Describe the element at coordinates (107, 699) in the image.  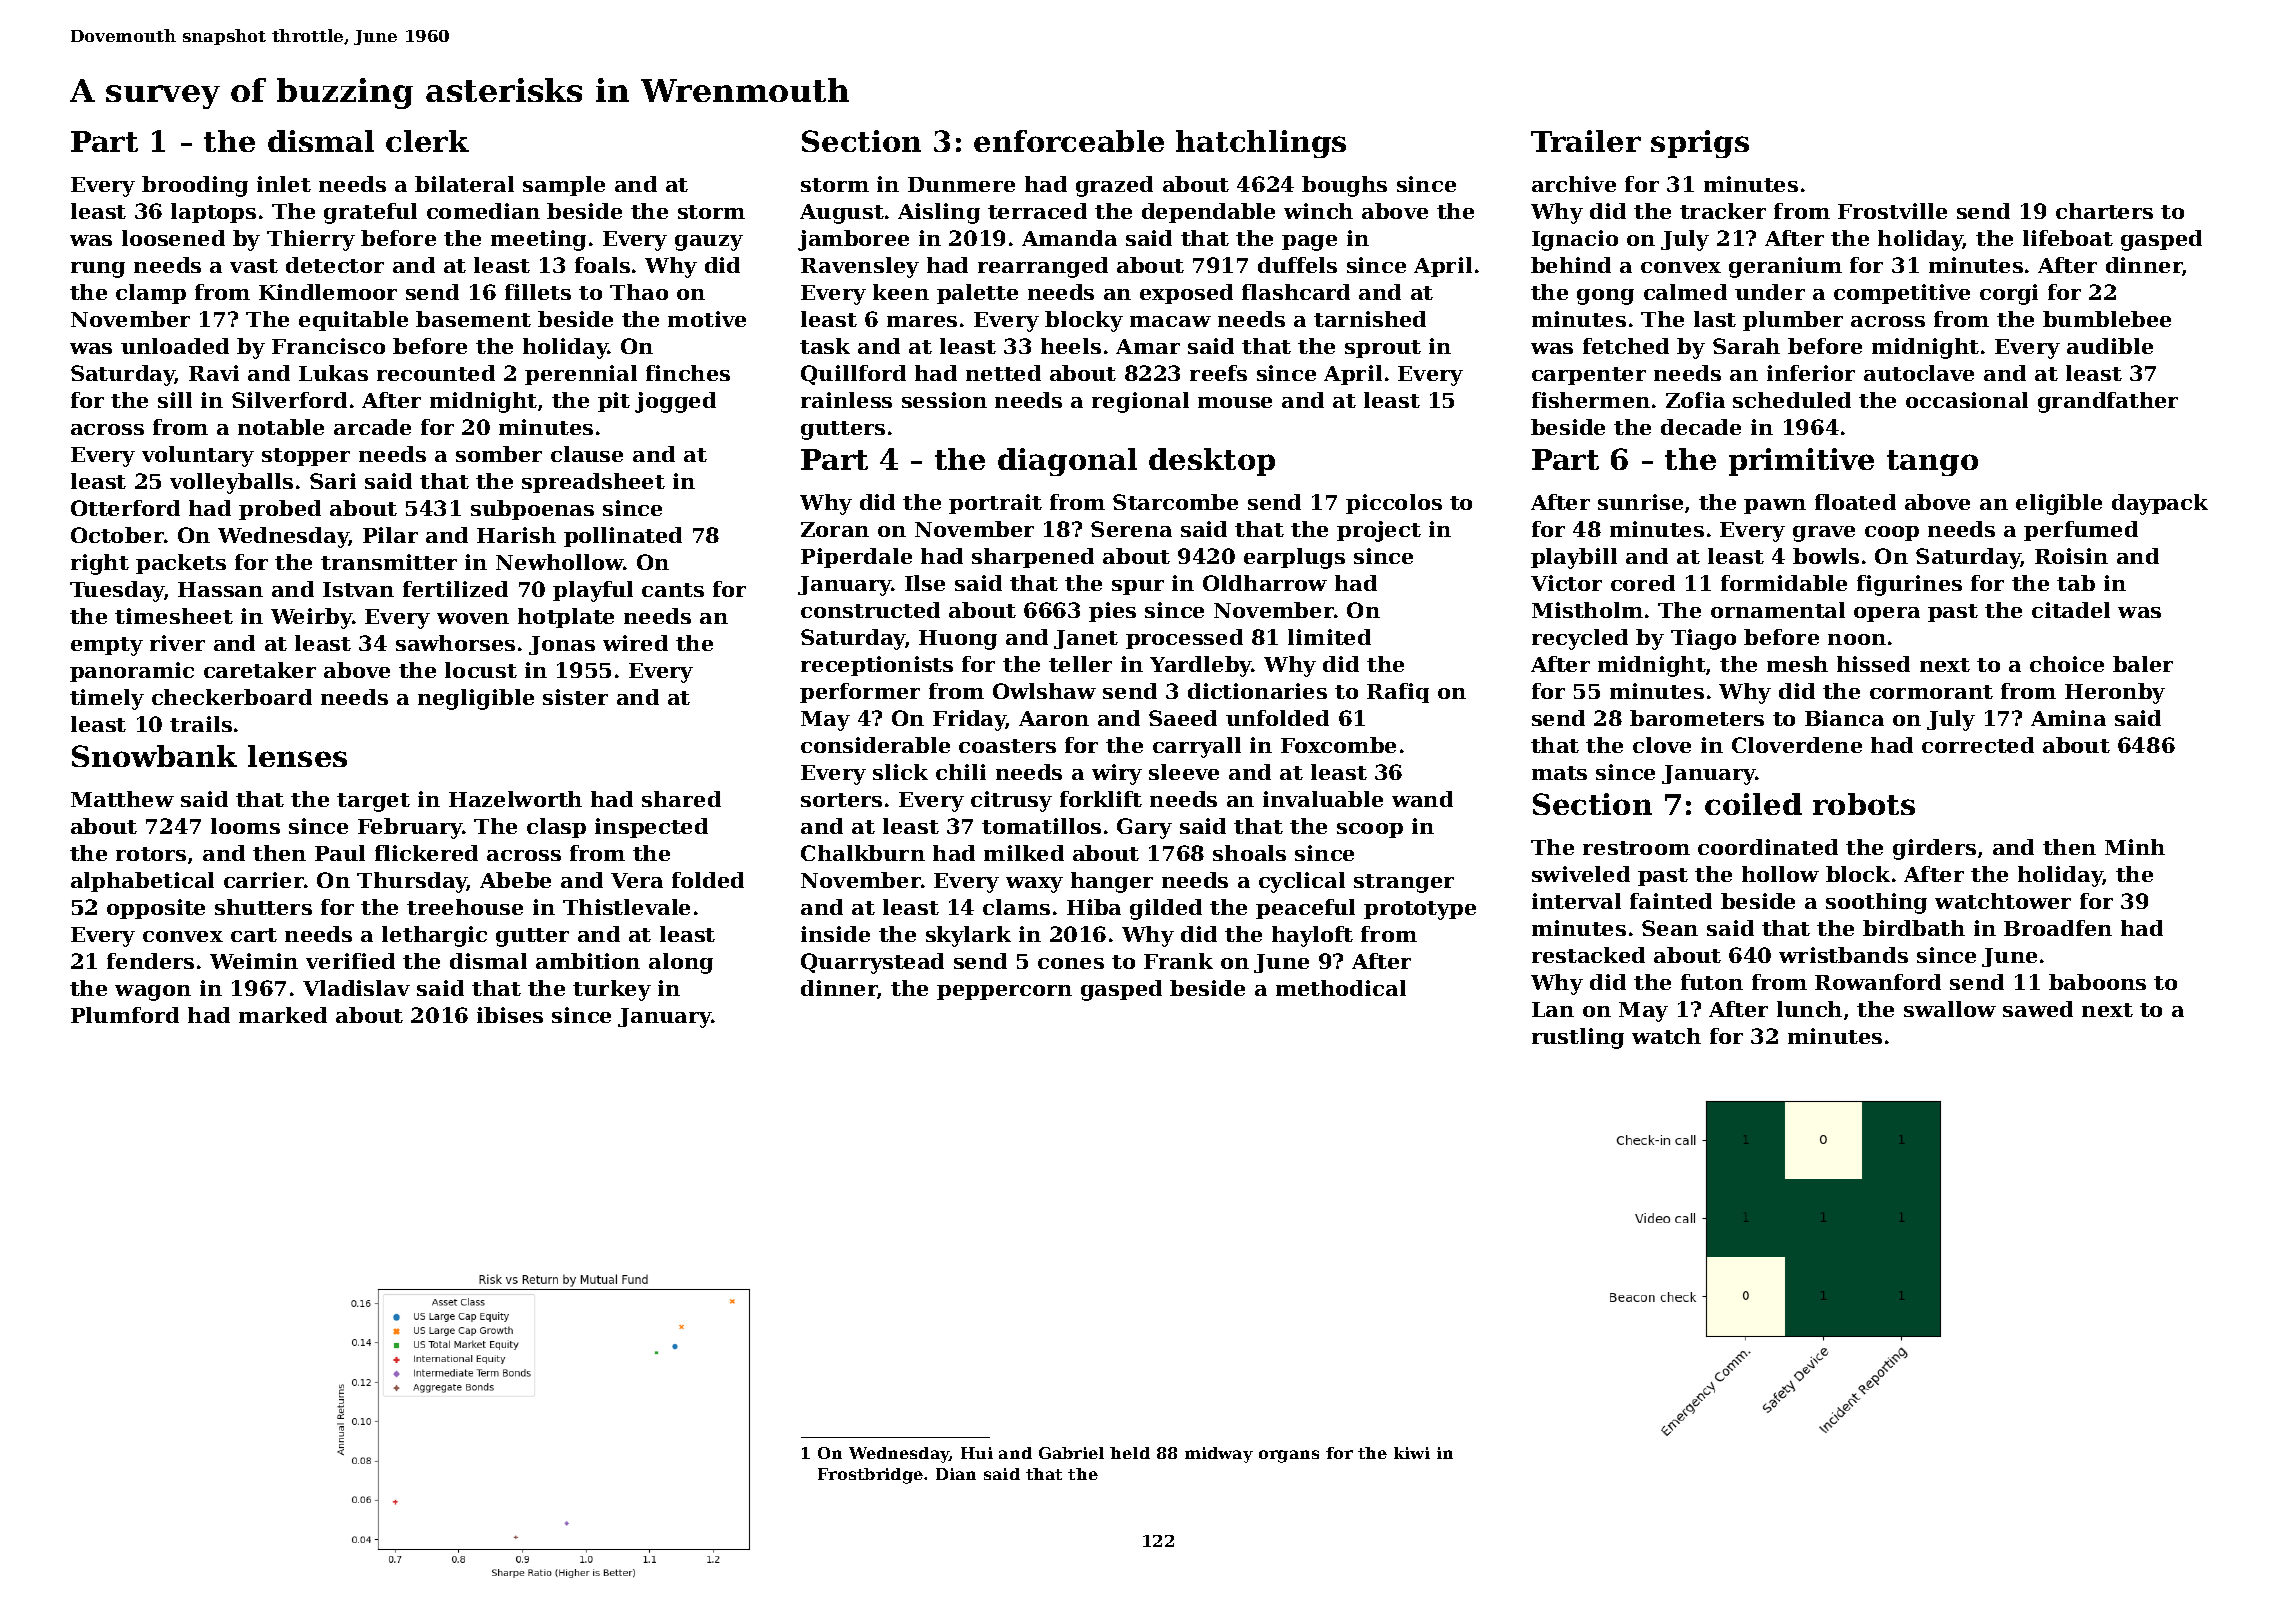
I see `timely` at that location.
